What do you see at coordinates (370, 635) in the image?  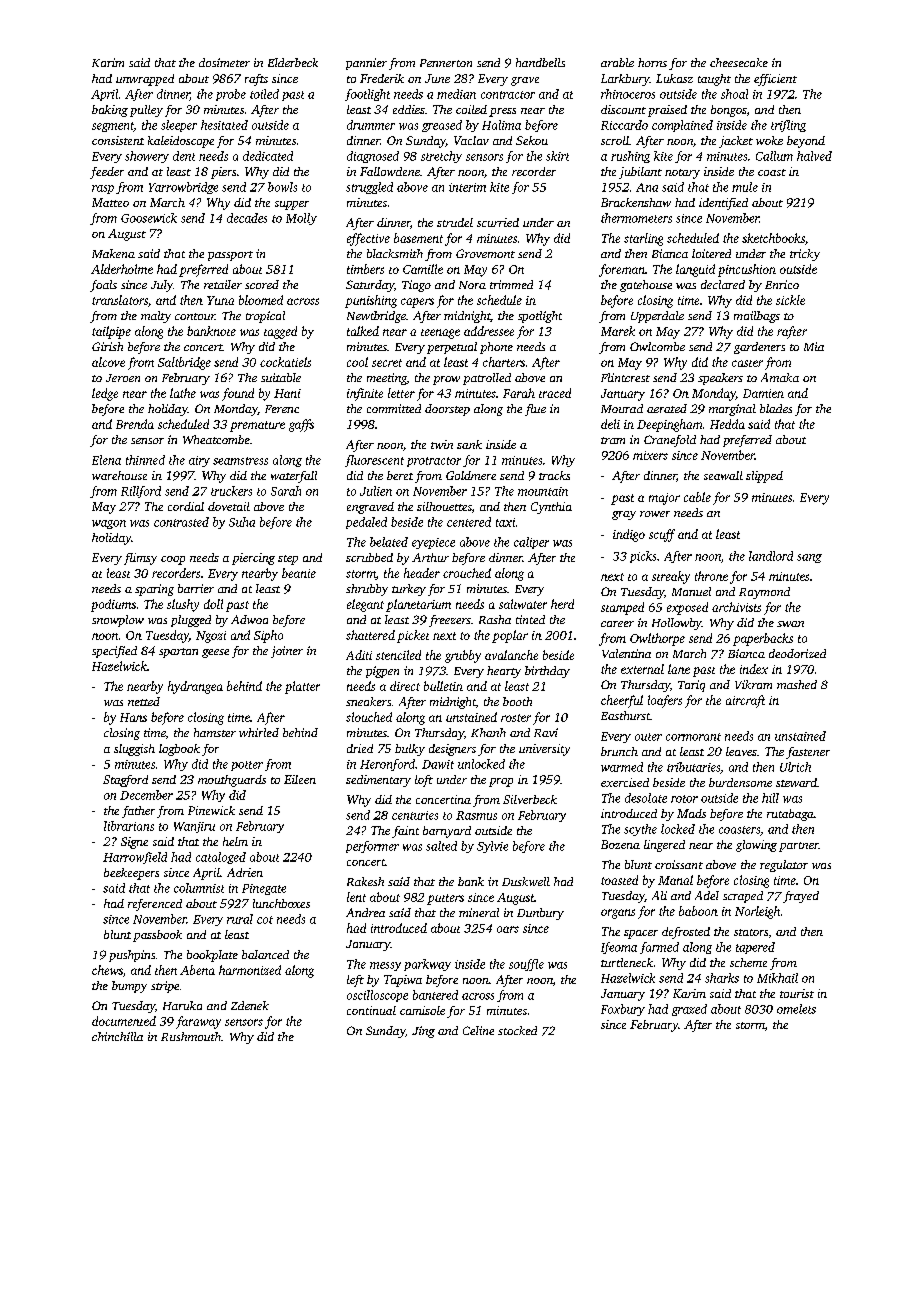 I see `shattered` at bounding box center [370, 635].
